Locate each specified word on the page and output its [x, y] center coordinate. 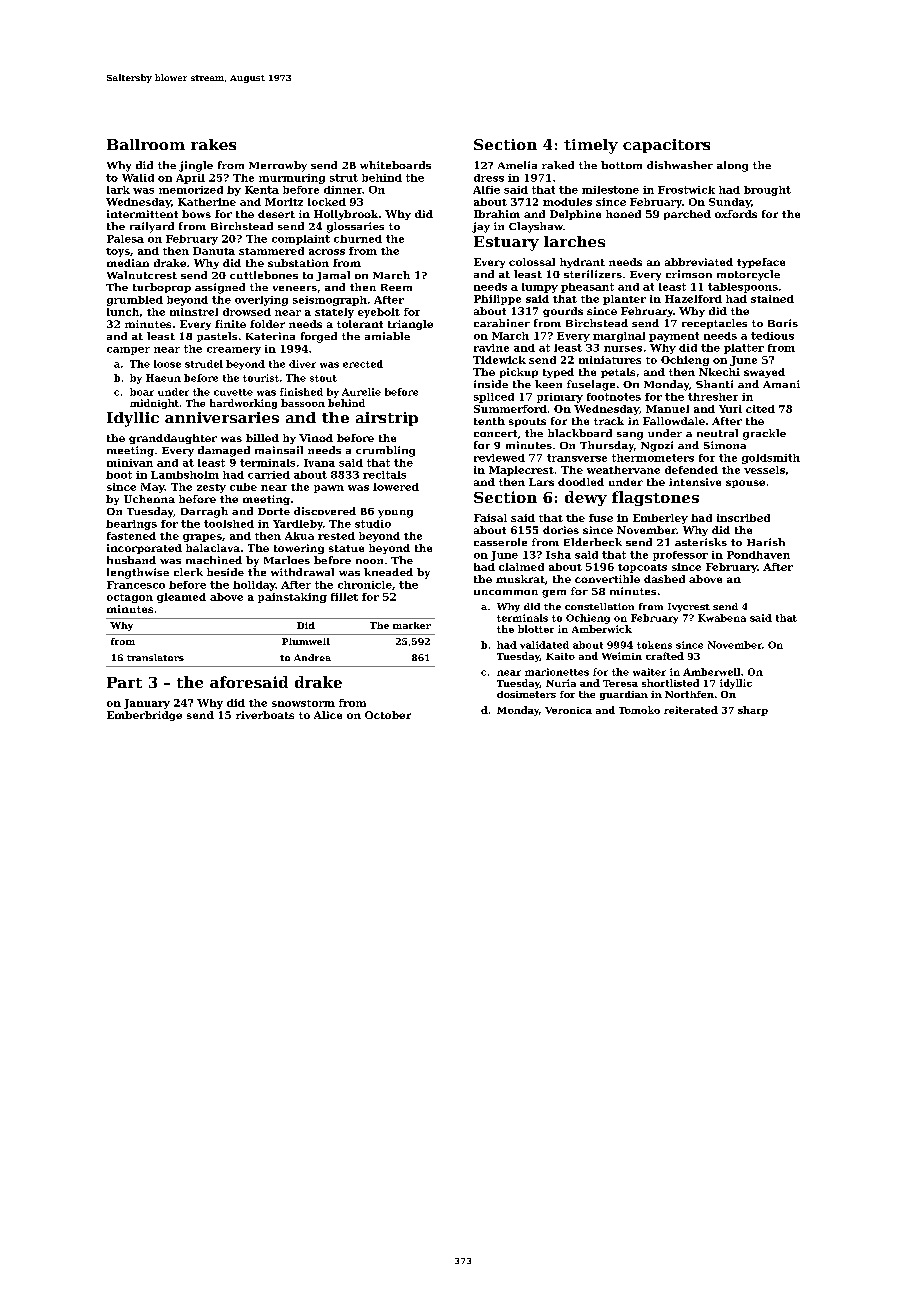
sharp [753, 711]
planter [624, 300]
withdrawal [302, 572]
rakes [213, 144]
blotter [536, 629]
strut [344, 178]
